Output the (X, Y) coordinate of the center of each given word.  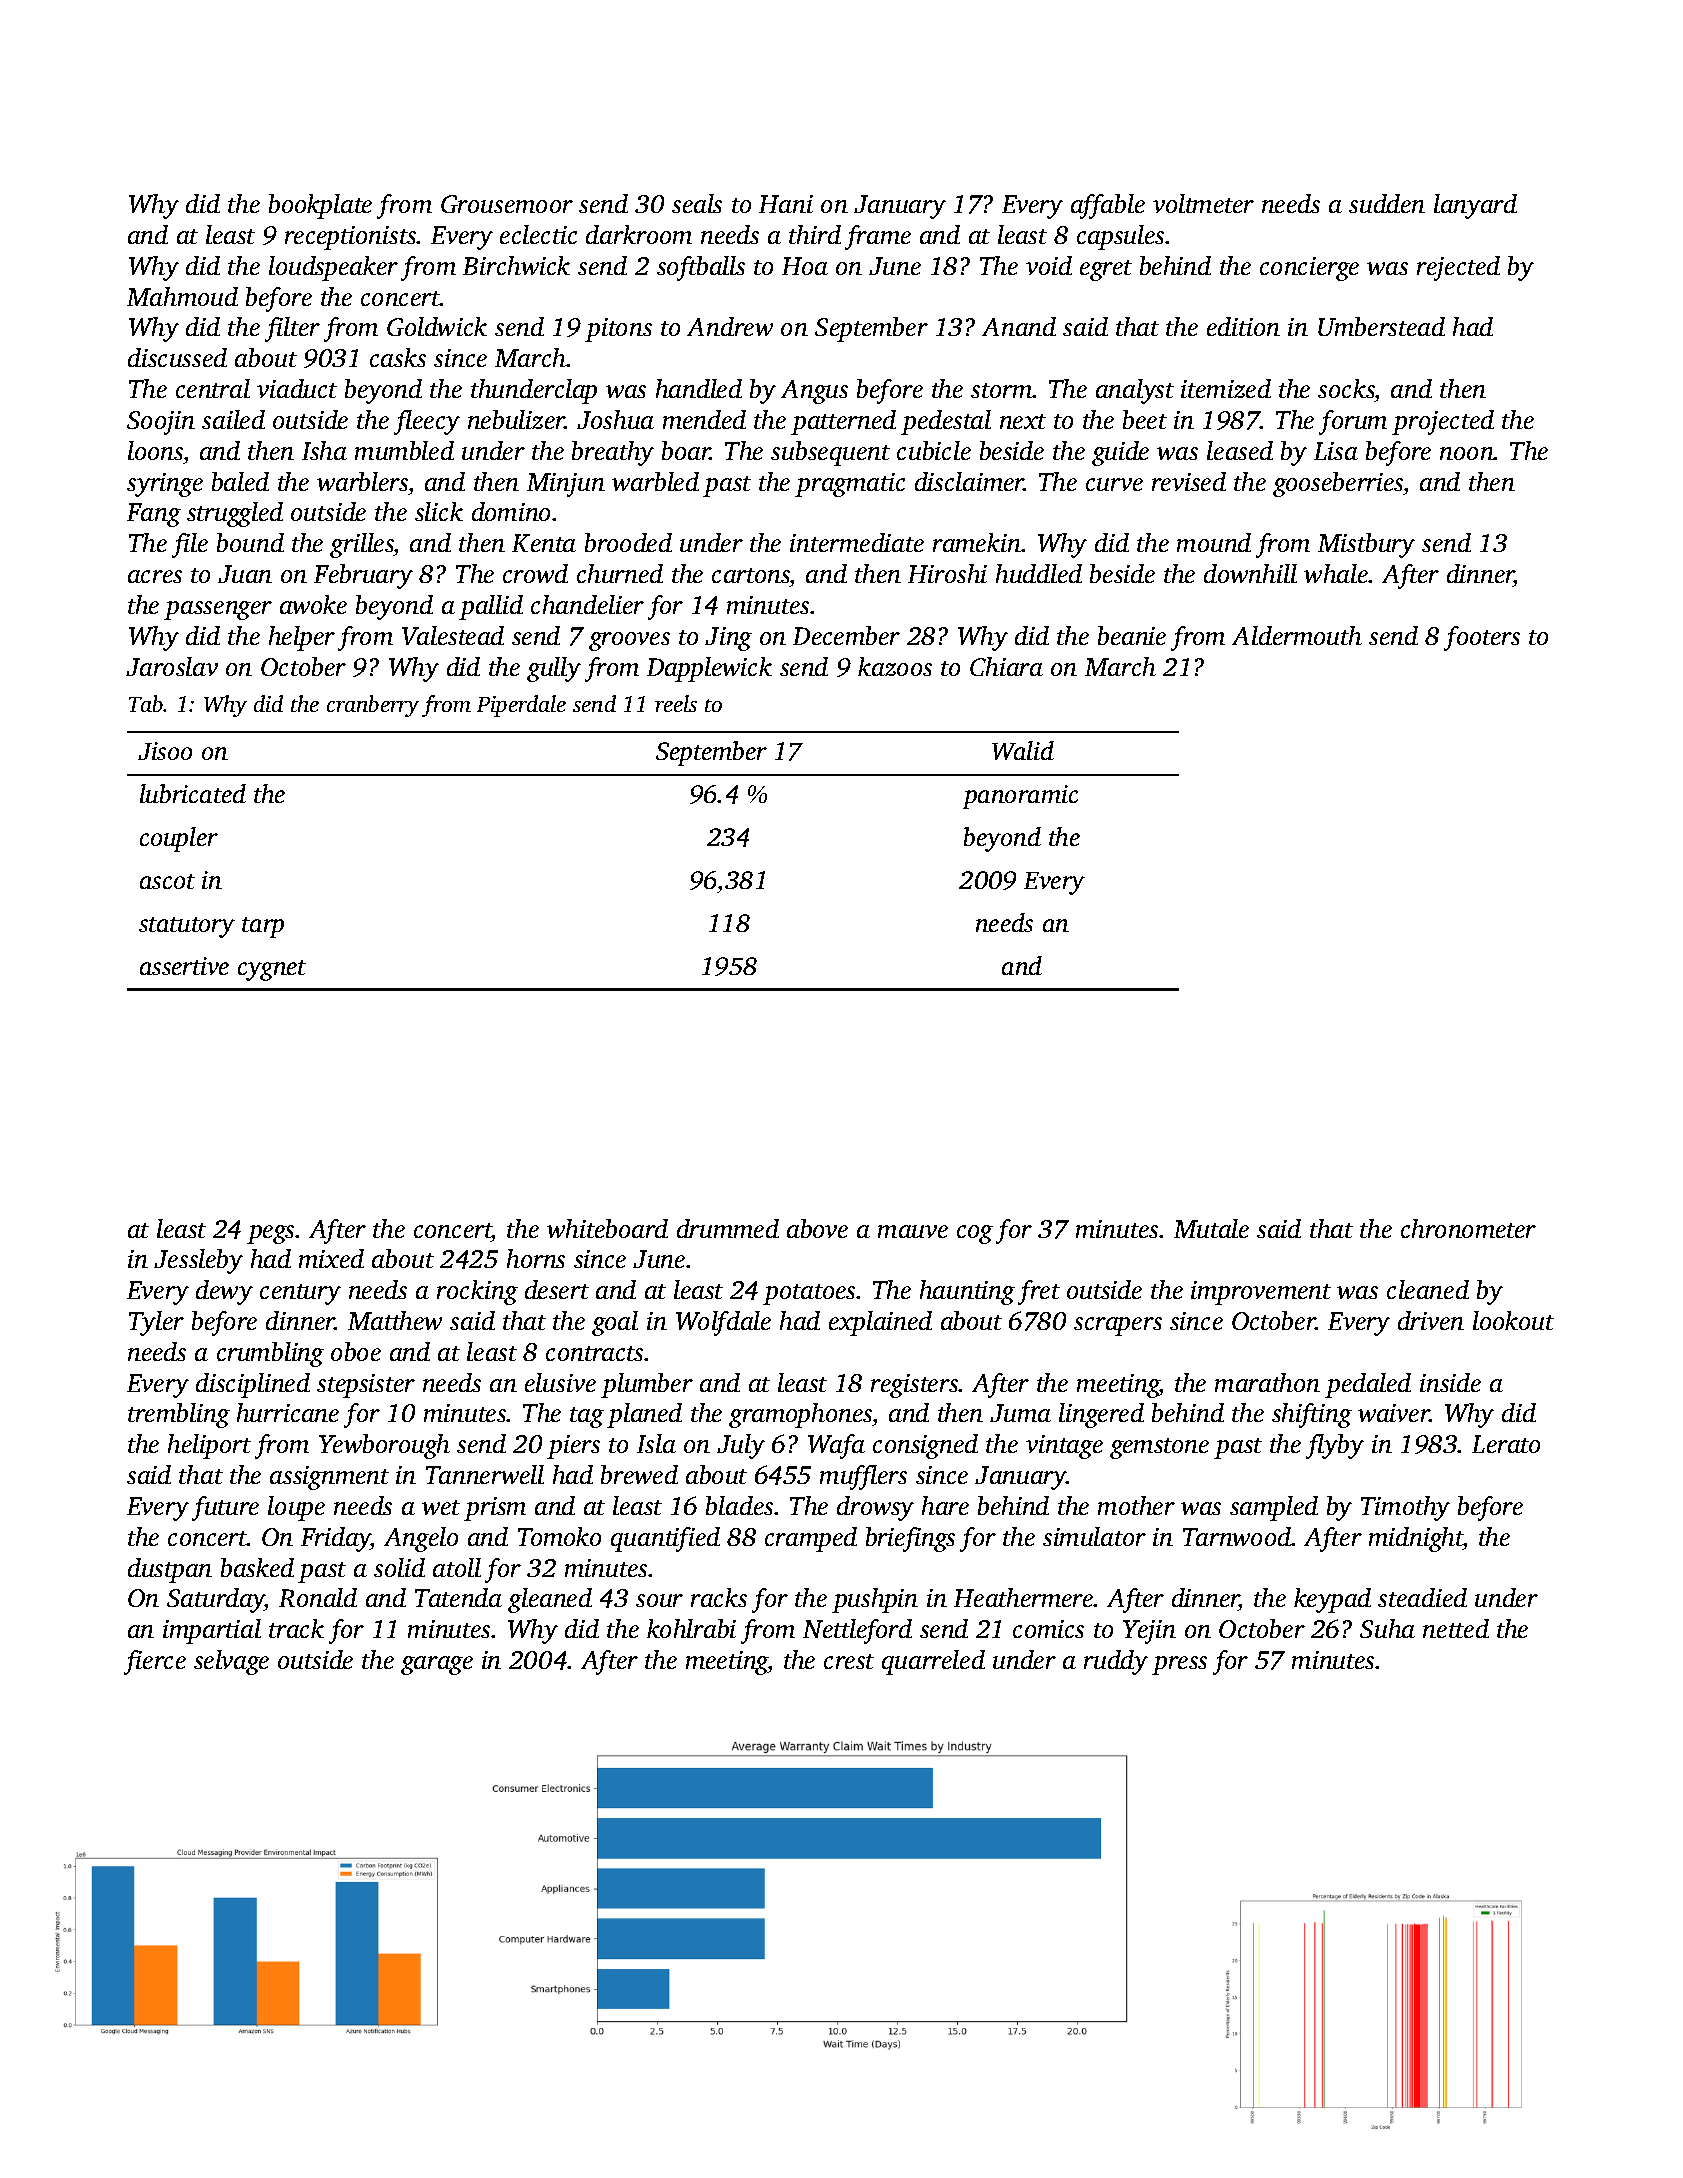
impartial (212, 1631)
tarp (263, 927)
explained (880, 1323)
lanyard (1475, 206)
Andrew (730, 326)
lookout (1513, 1320)
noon (1467, 453)
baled (240, 481)
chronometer (1468, 1228)
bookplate (320, 206)
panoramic (1020, 797)
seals (697, 203)
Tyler (156, 1323)
